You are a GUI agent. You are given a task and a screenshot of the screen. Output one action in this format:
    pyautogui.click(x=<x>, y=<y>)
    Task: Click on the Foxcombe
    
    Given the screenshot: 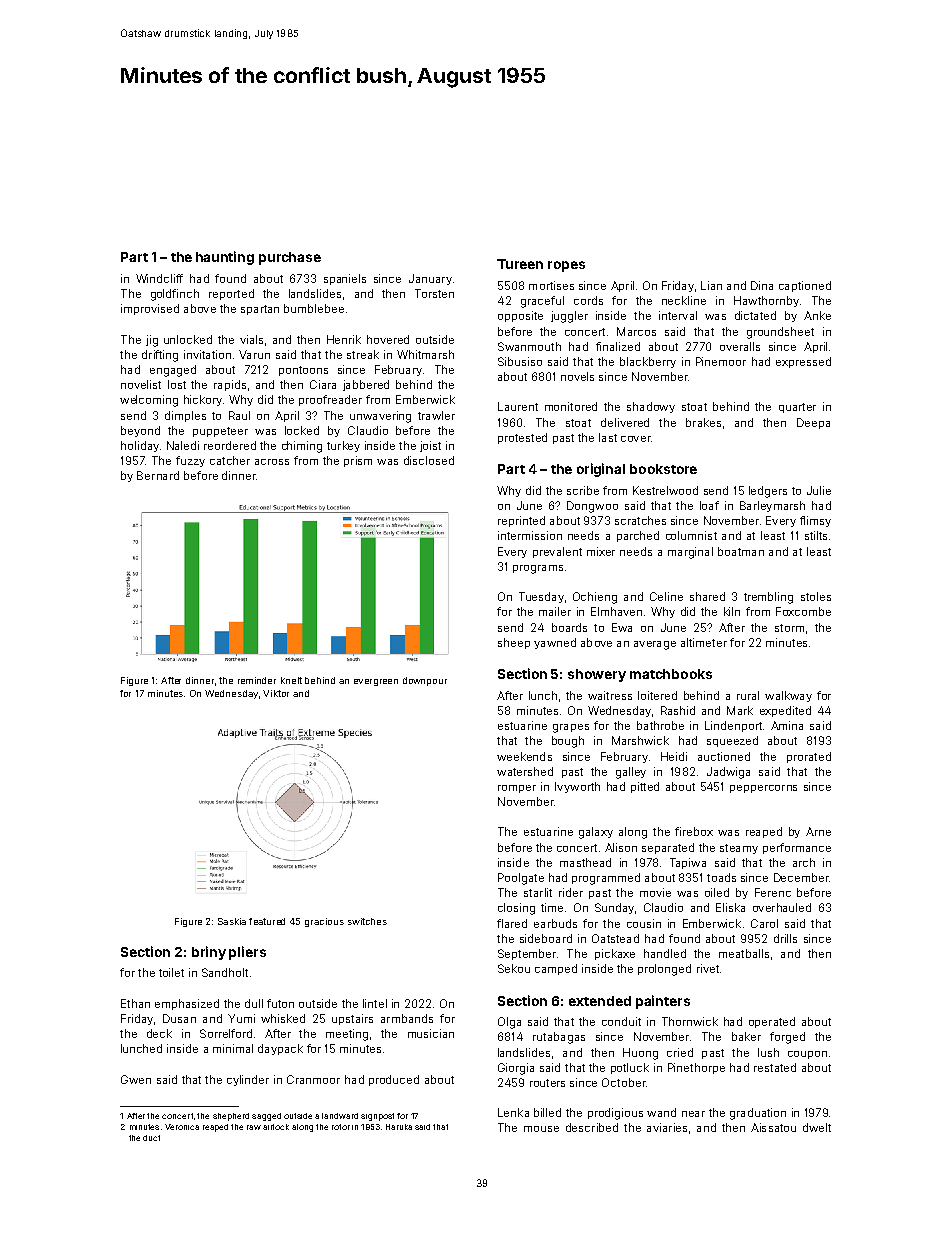 What is the action you would take?
    pyautogui.click(x=803, y=611)
